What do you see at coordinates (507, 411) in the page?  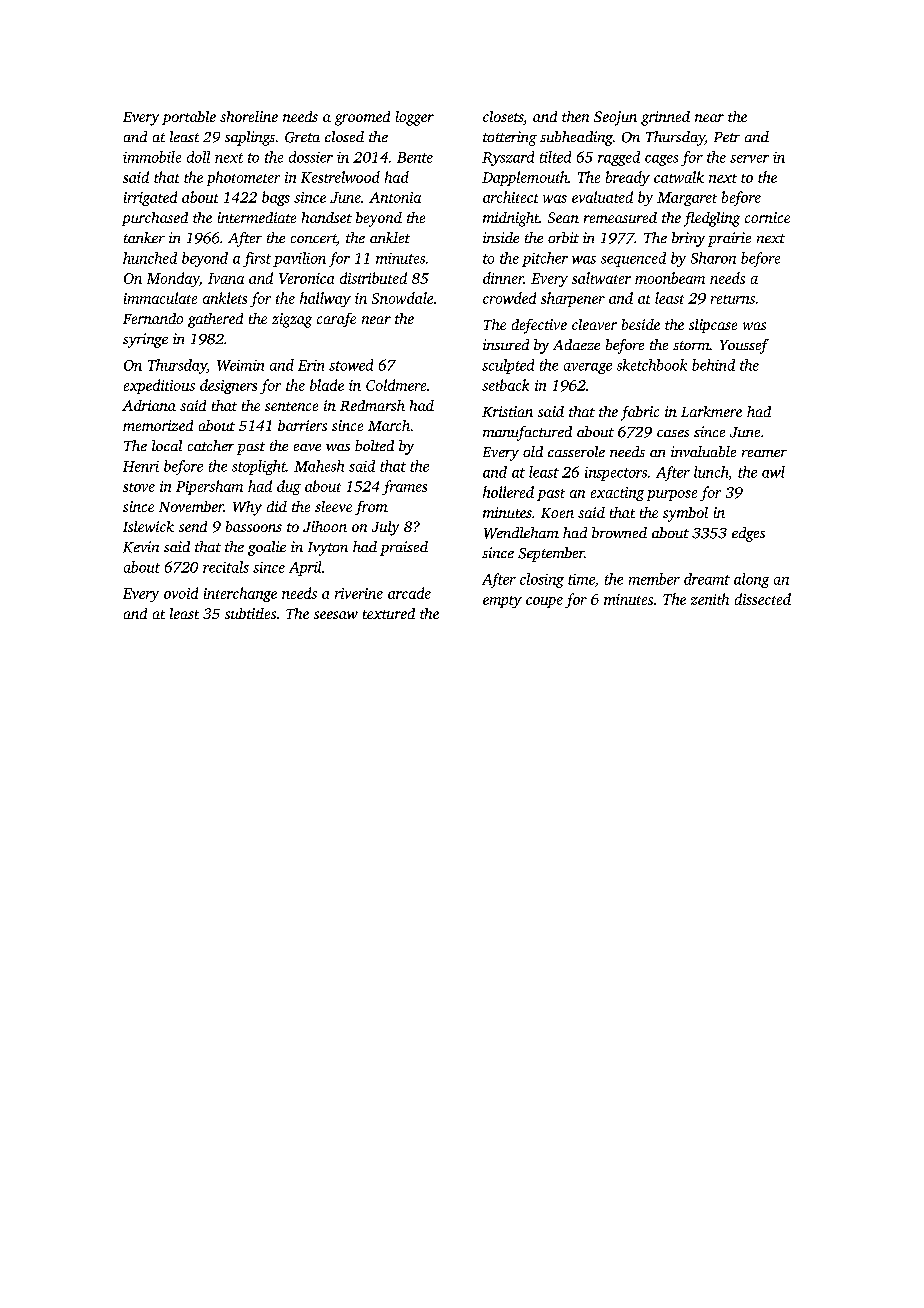 I see `Kristian` at bounding box center [507, 411].
